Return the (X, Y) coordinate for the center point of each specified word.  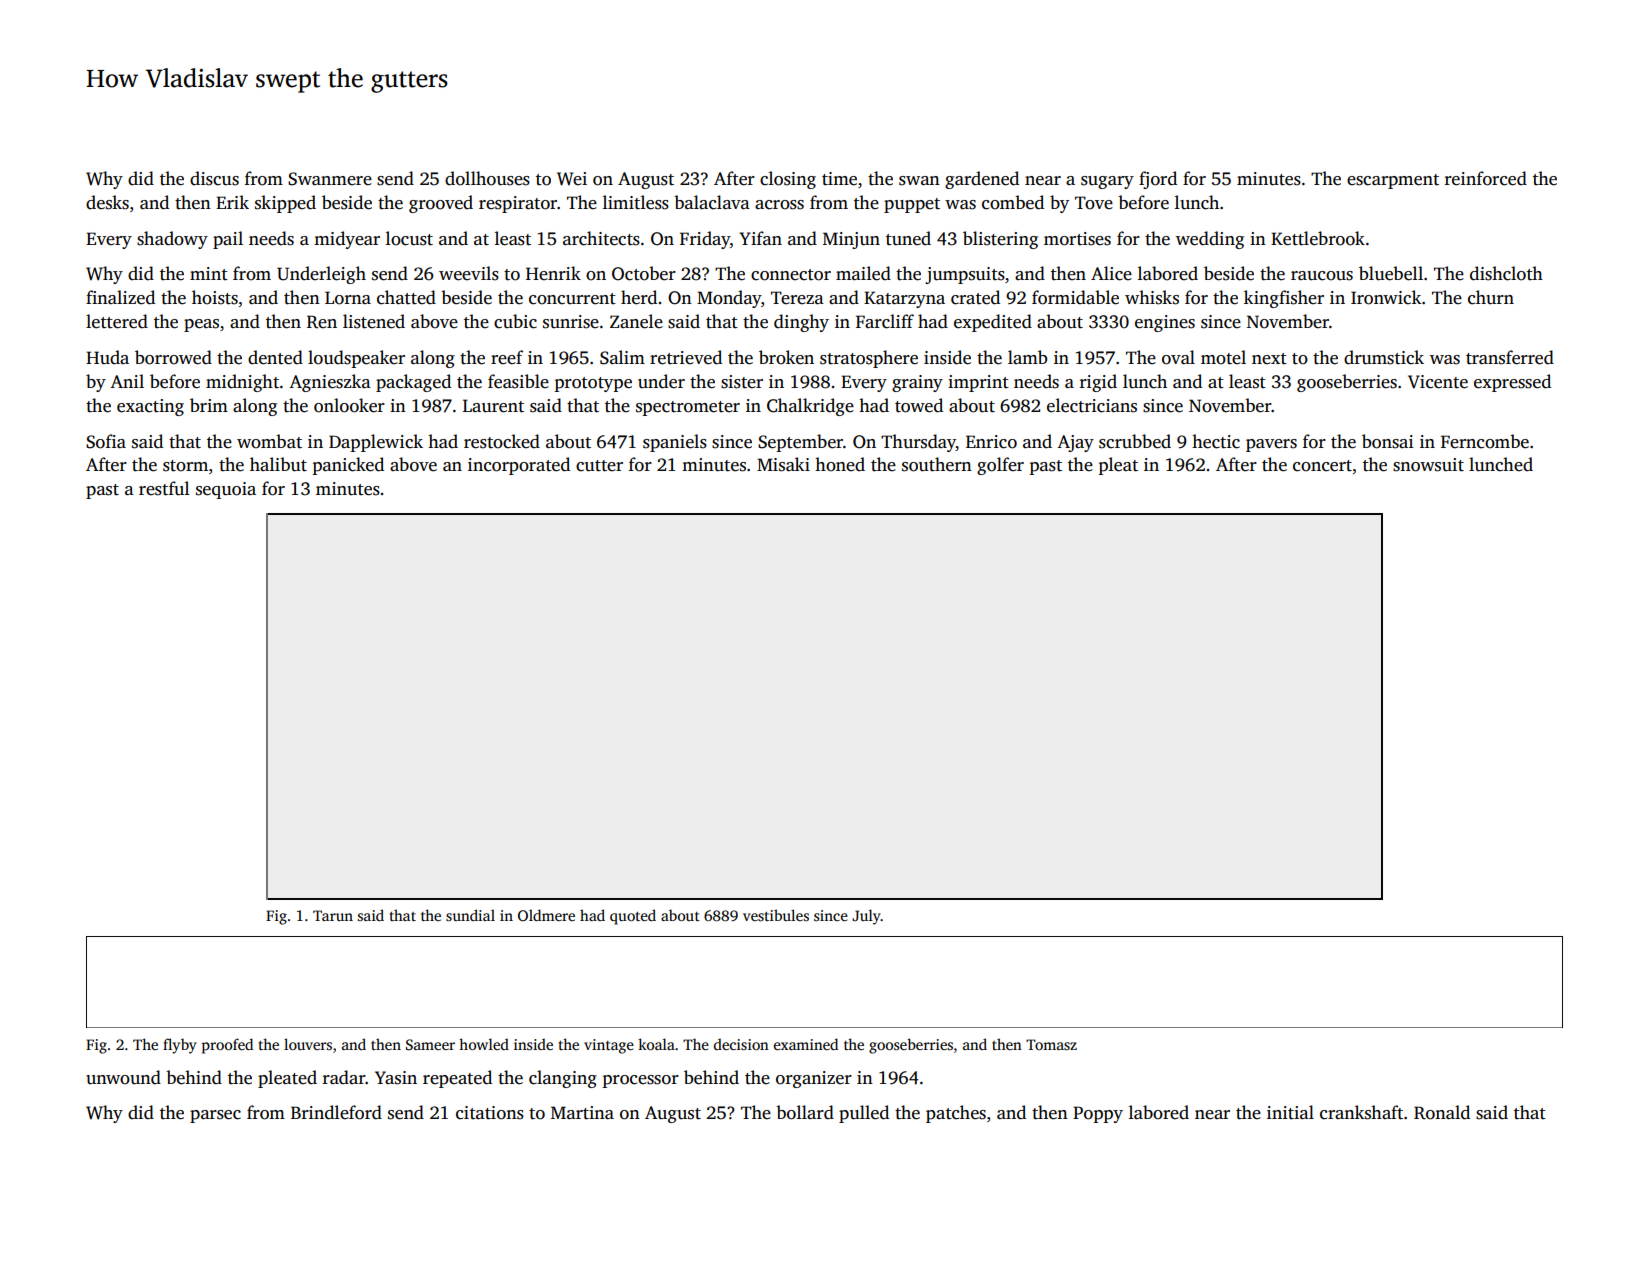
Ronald (1442, 1112)
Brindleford (336, 1112)
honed (840, 464)
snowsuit (1428, 465)
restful (164, 488)
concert (1322, 466)
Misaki (783, 464)
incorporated (519, 466)
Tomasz (1051, 1044)
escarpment (1393, 181)
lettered (117, 321)
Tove (1094, 203)
